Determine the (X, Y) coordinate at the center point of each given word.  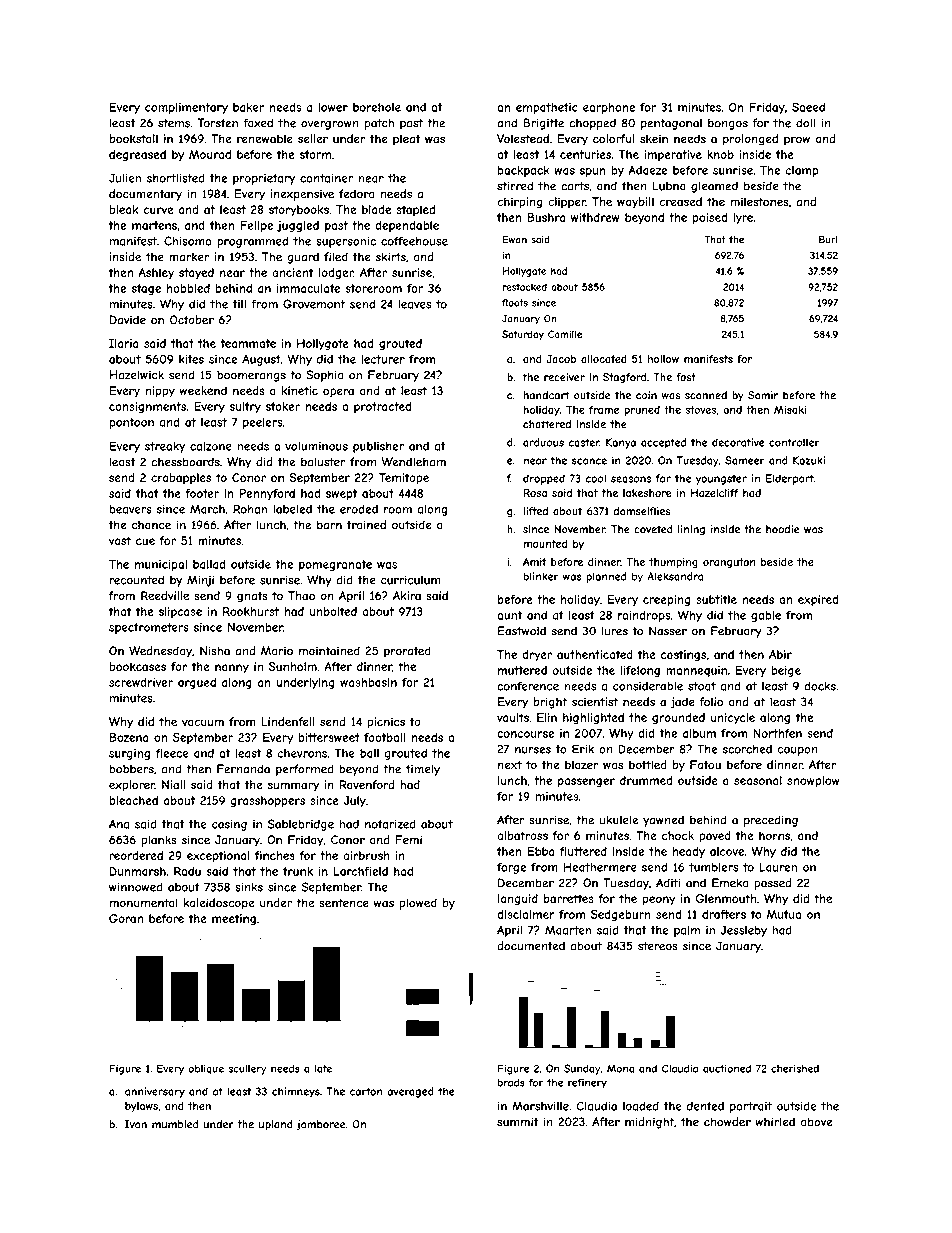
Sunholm (293, 666)
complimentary (186, 108)
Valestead (523, 138)
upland (276, 1125)
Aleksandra (675, 576)
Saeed (808, 107)
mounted (545, 543)
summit (517, 1122)
